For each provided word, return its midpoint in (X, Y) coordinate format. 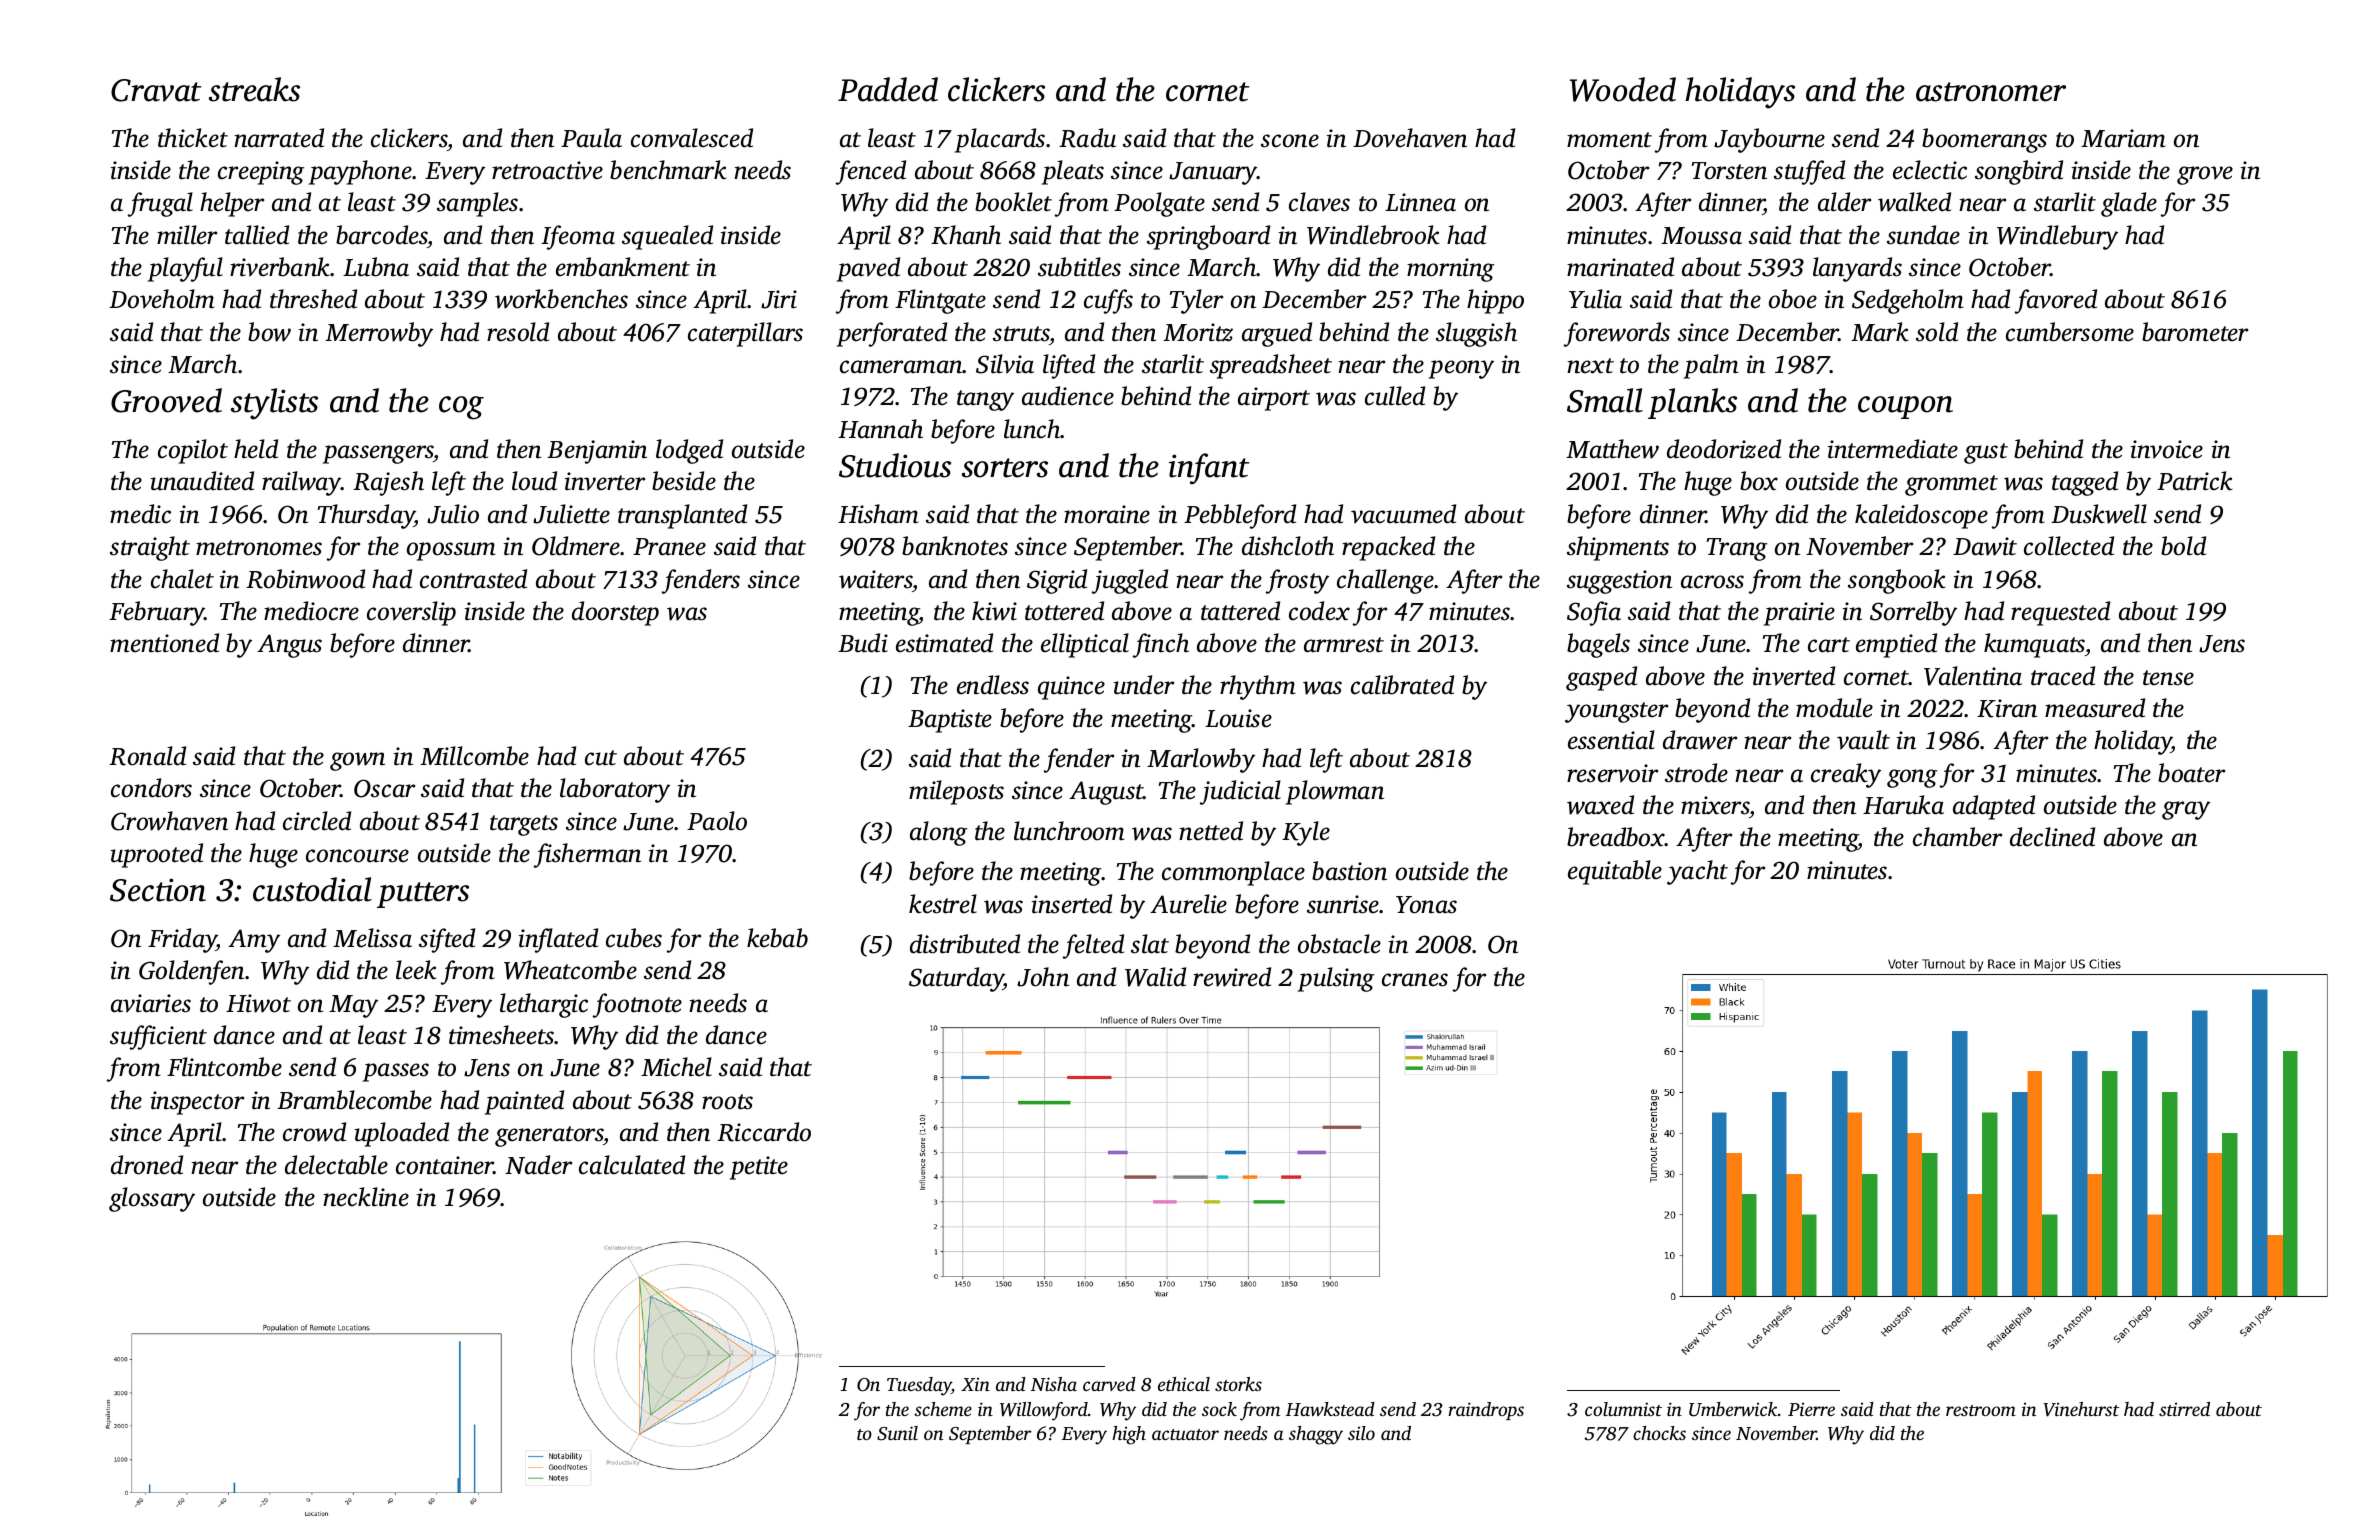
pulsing (1336, 979)
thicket (193, 138)
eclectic (1930, 170)
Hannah (880, 429)
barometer (2195, 332)
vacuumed (1403, 514)
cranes (1415, 980)
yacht (1697, 872)
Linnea (1420, 202)
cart (1829, 645)
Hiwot (258, 1003)
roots (727, 1102)
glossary (152, 1199)
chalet (182, 579)
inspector (197, 1103)
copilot (193, 451)
